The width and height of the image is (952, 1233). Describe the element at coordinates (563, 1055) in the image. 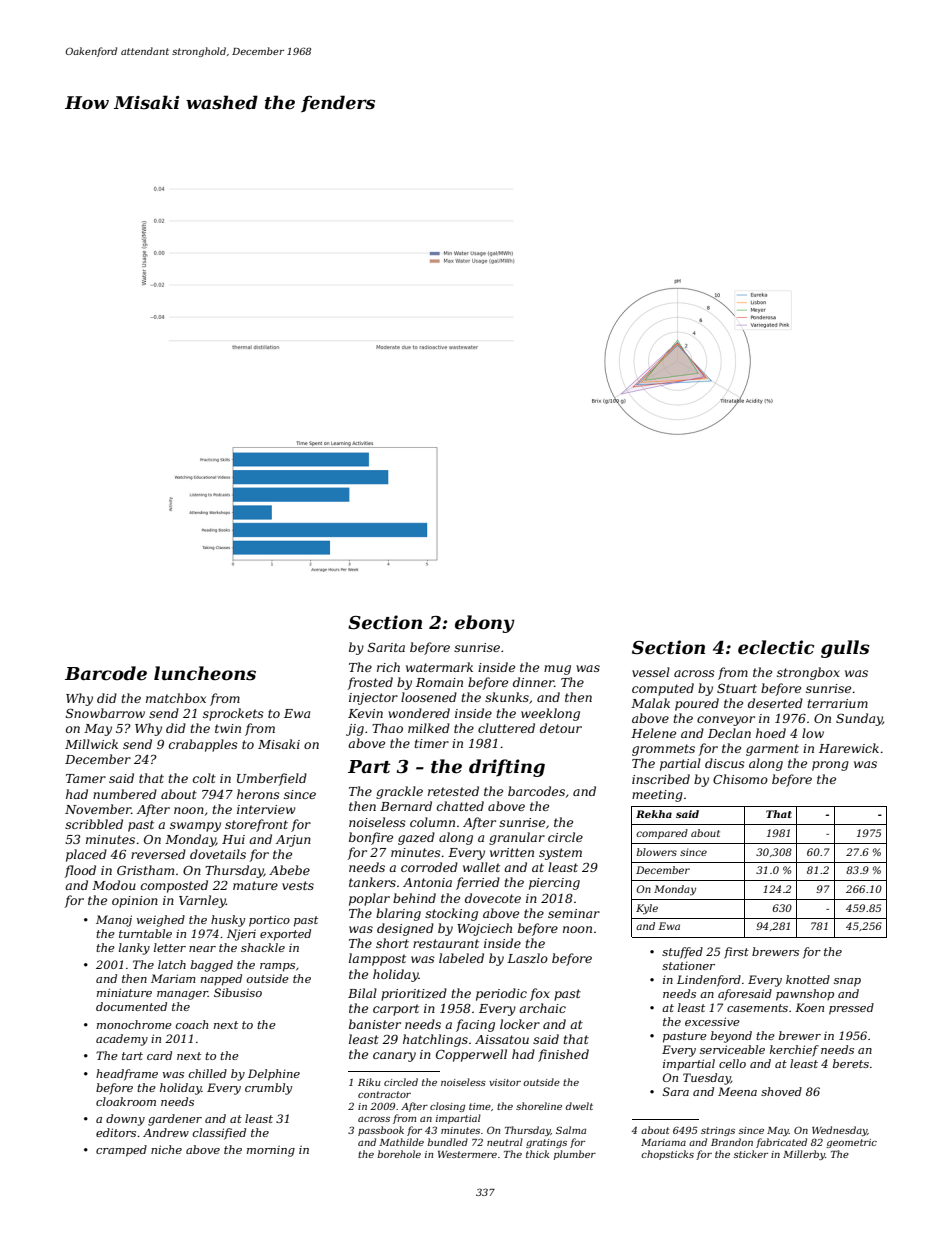

I see `finished` at that location.
